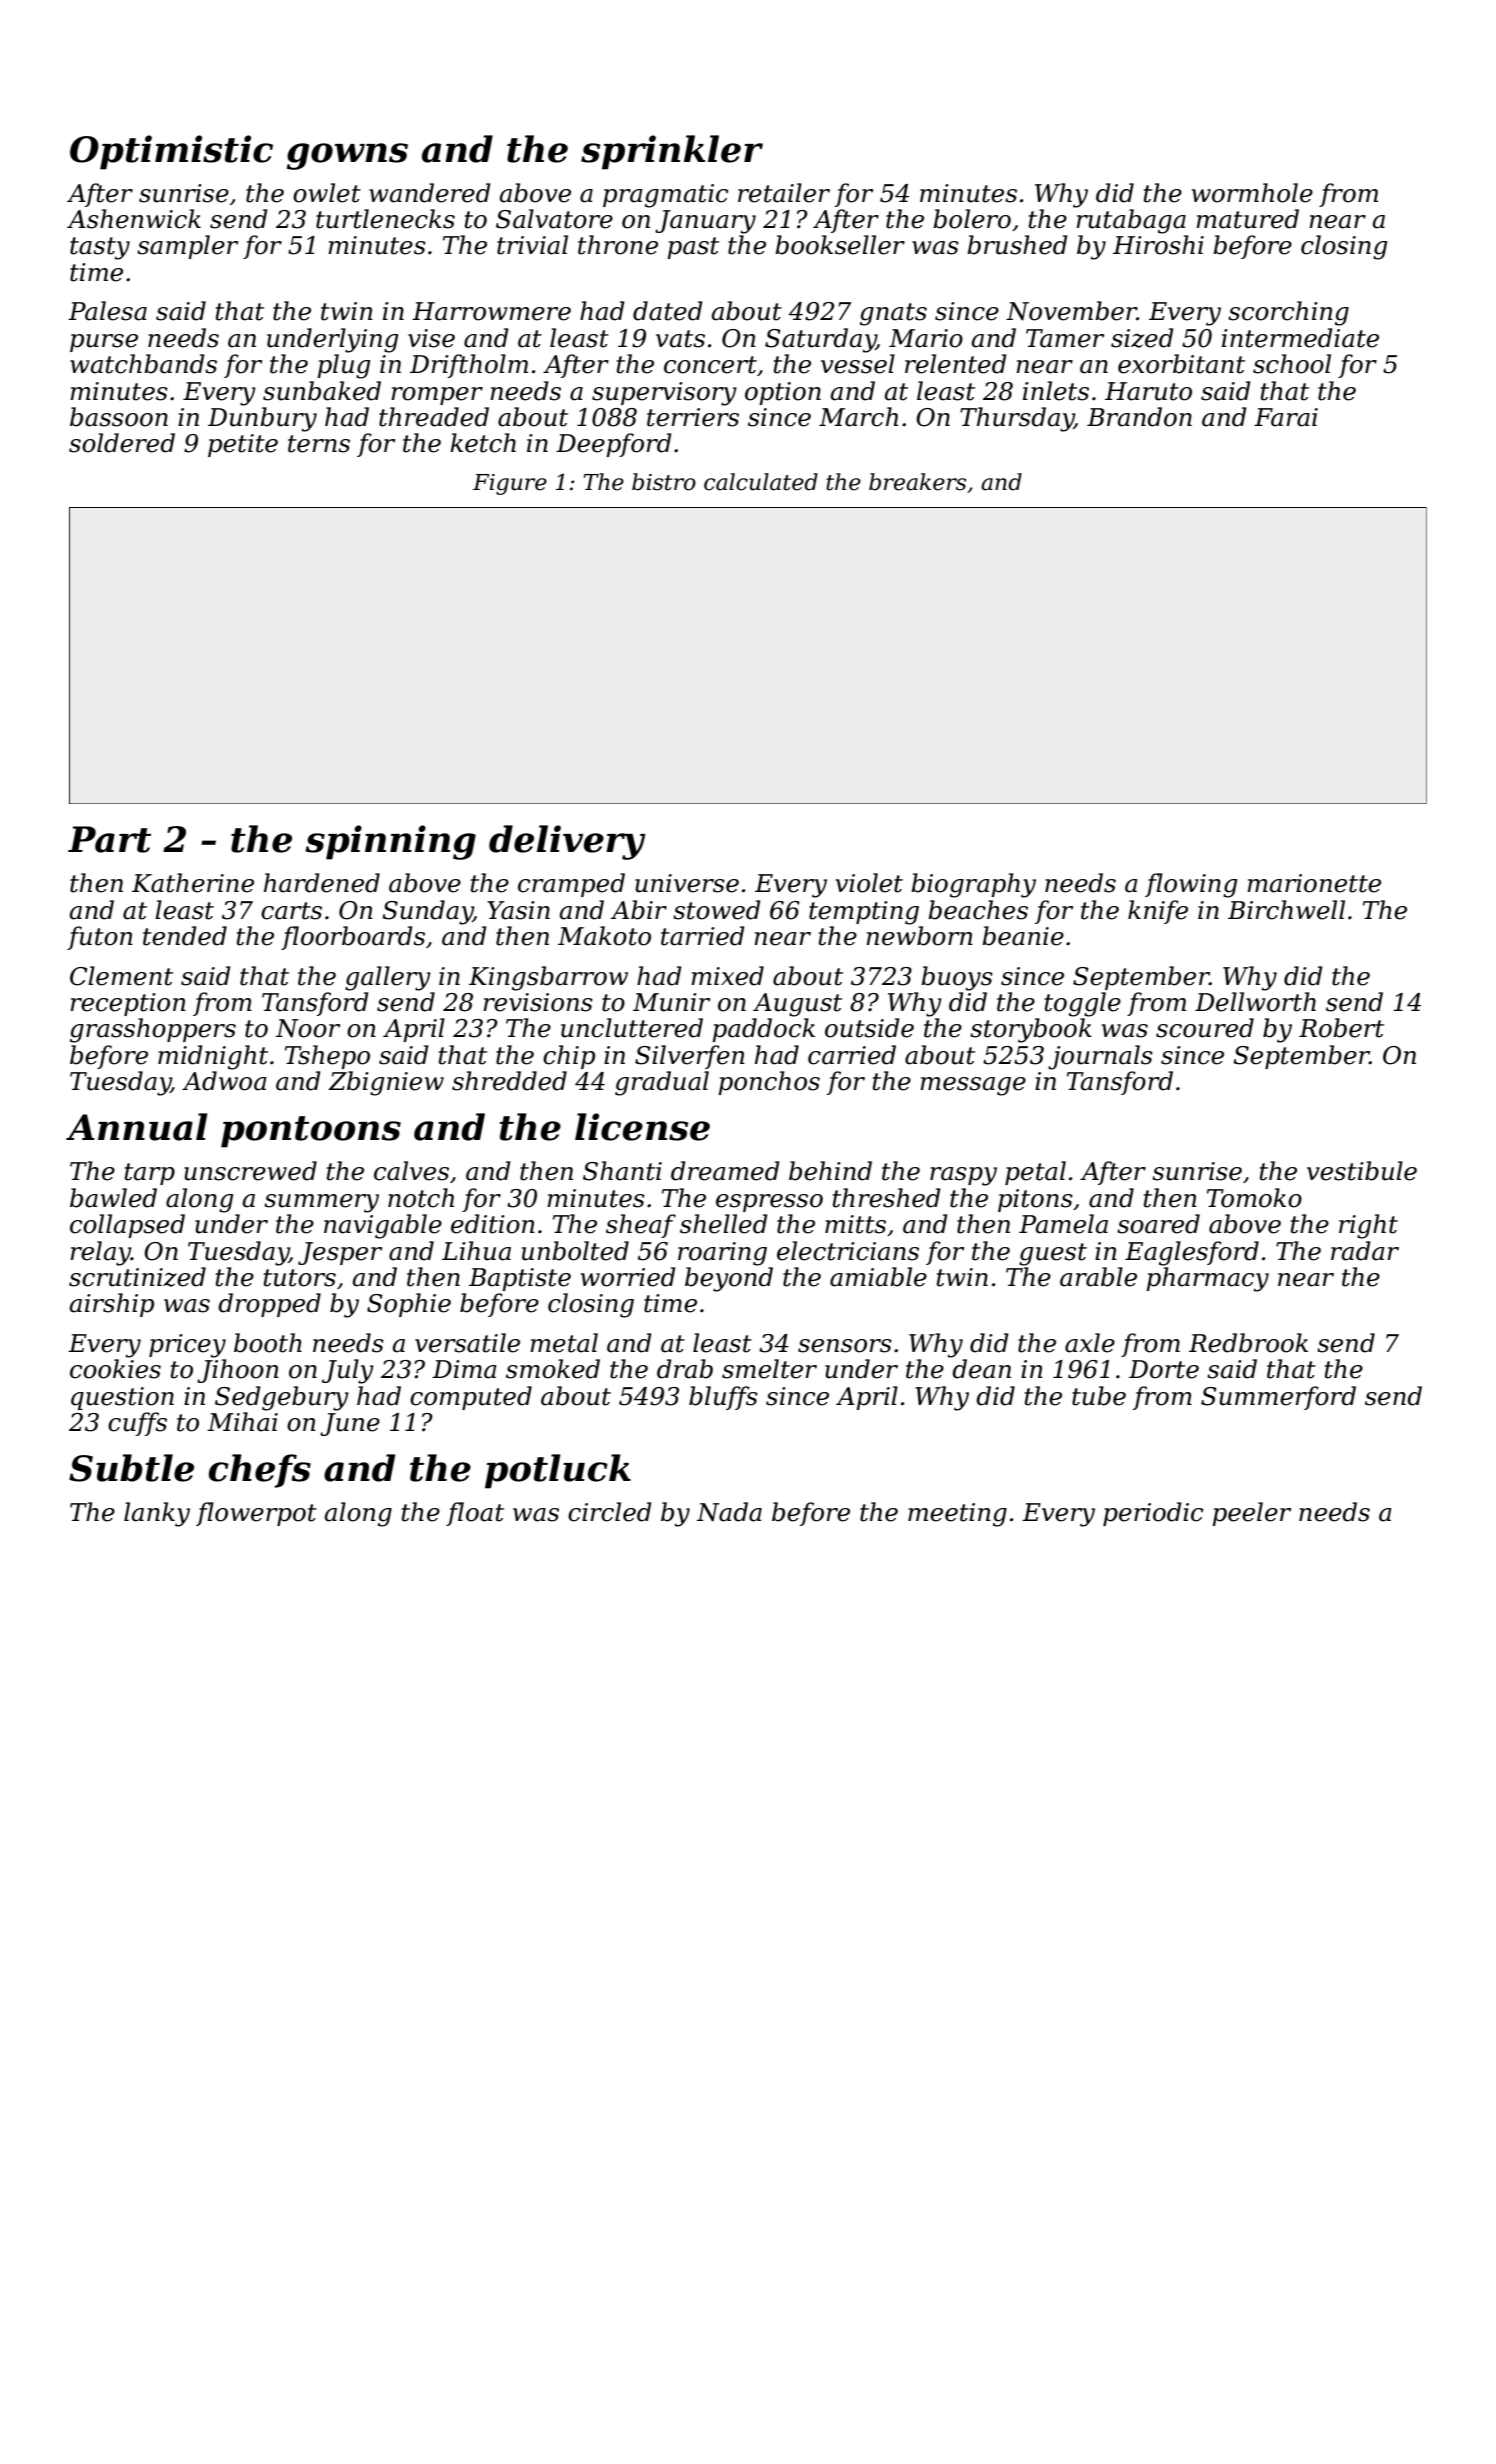 The image size is (1496, 2464). Describe the element at coordinates (672, 152) in the page. I see `sprinkler` at that location.
